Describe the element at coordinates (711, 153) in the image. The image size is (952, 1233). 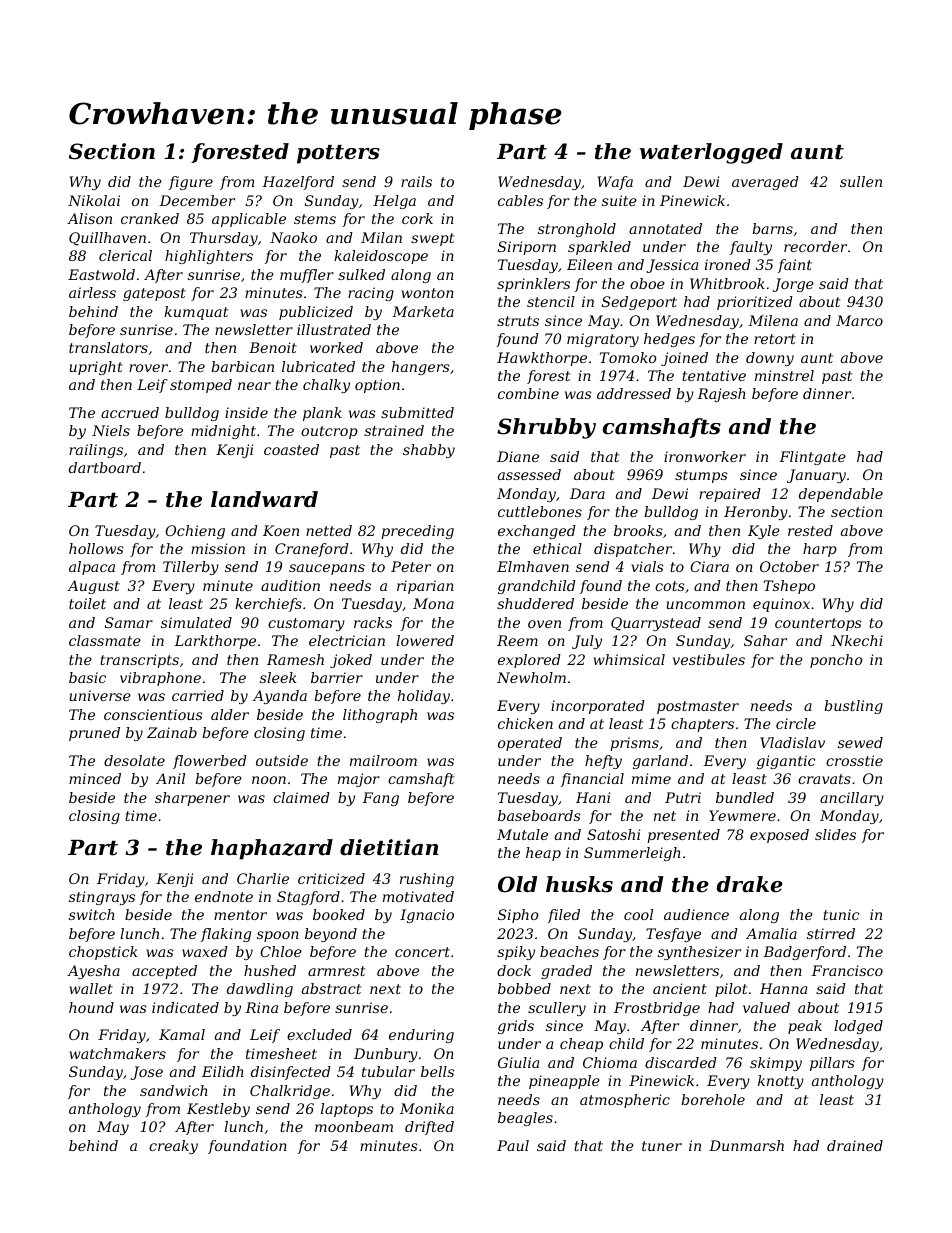
I see `waterlogged` at that location.
